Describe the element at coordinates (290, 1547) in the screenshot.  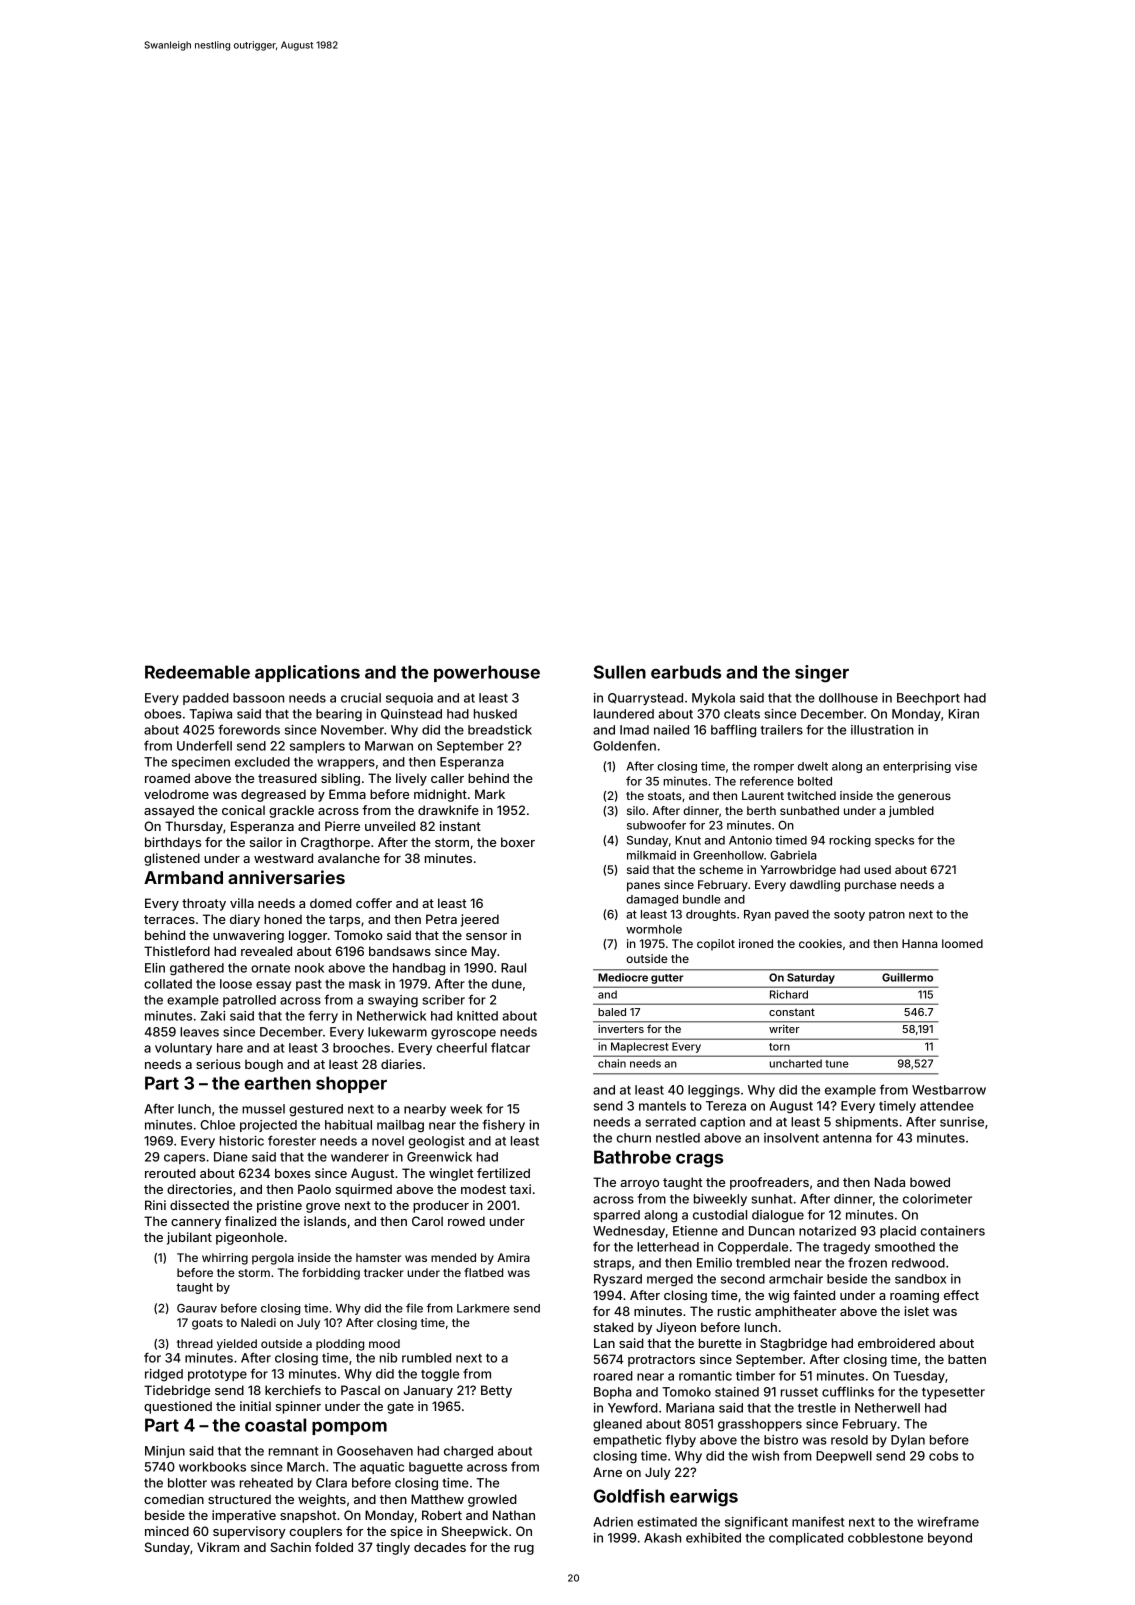
I see `Sachin` at that location.
